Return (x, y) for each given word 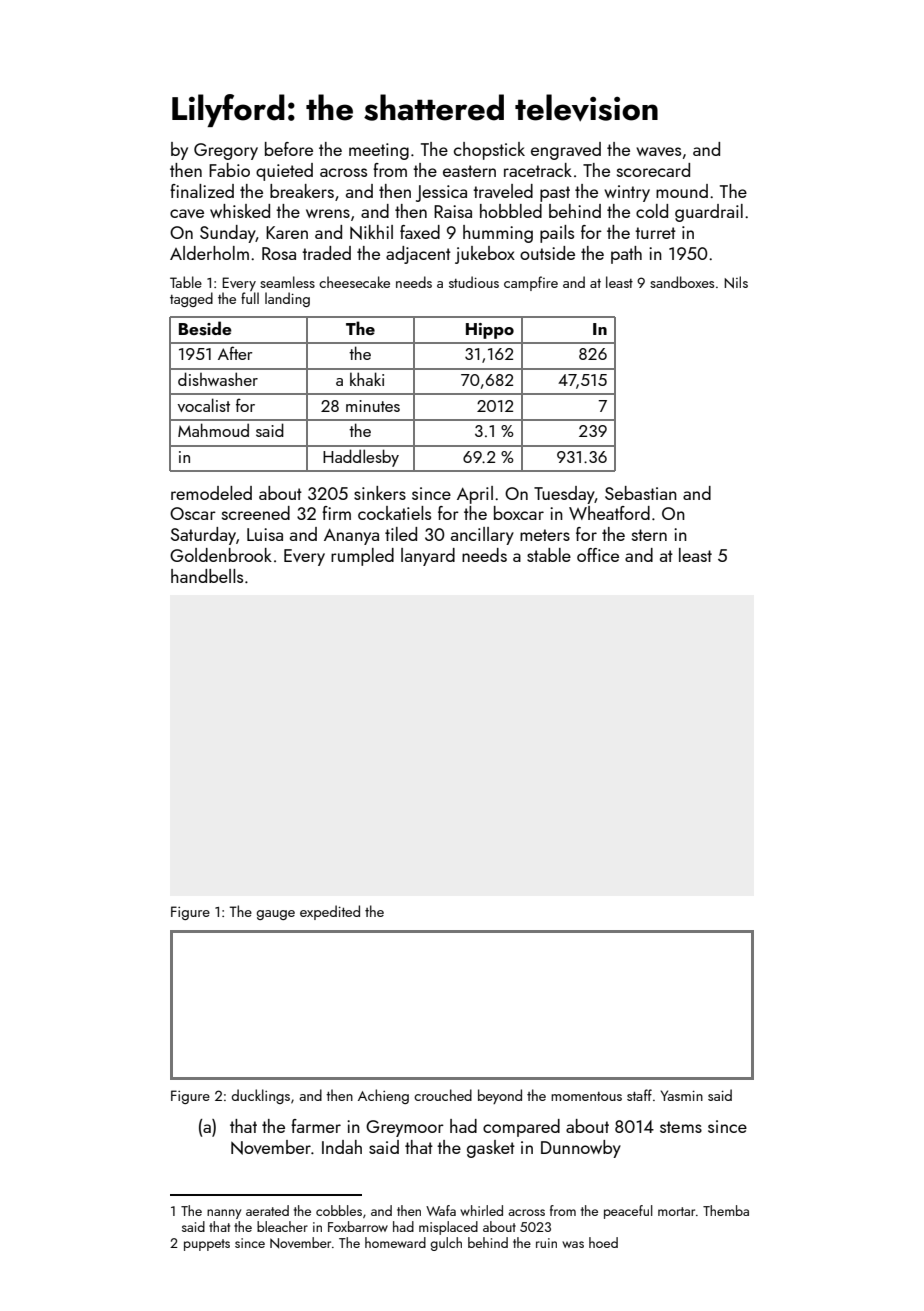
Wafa (441, 1210)
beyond (500, 1096)
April (475, 495)
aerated (267, 1210)
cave (187, 213)
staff (639, 1095)
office (598, 555)
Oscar (193, 513)
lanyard (428, 557)
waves (658, 151)
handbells (207, 576)
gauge (276, 915)
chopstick (489, 151)
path (626, 255)
